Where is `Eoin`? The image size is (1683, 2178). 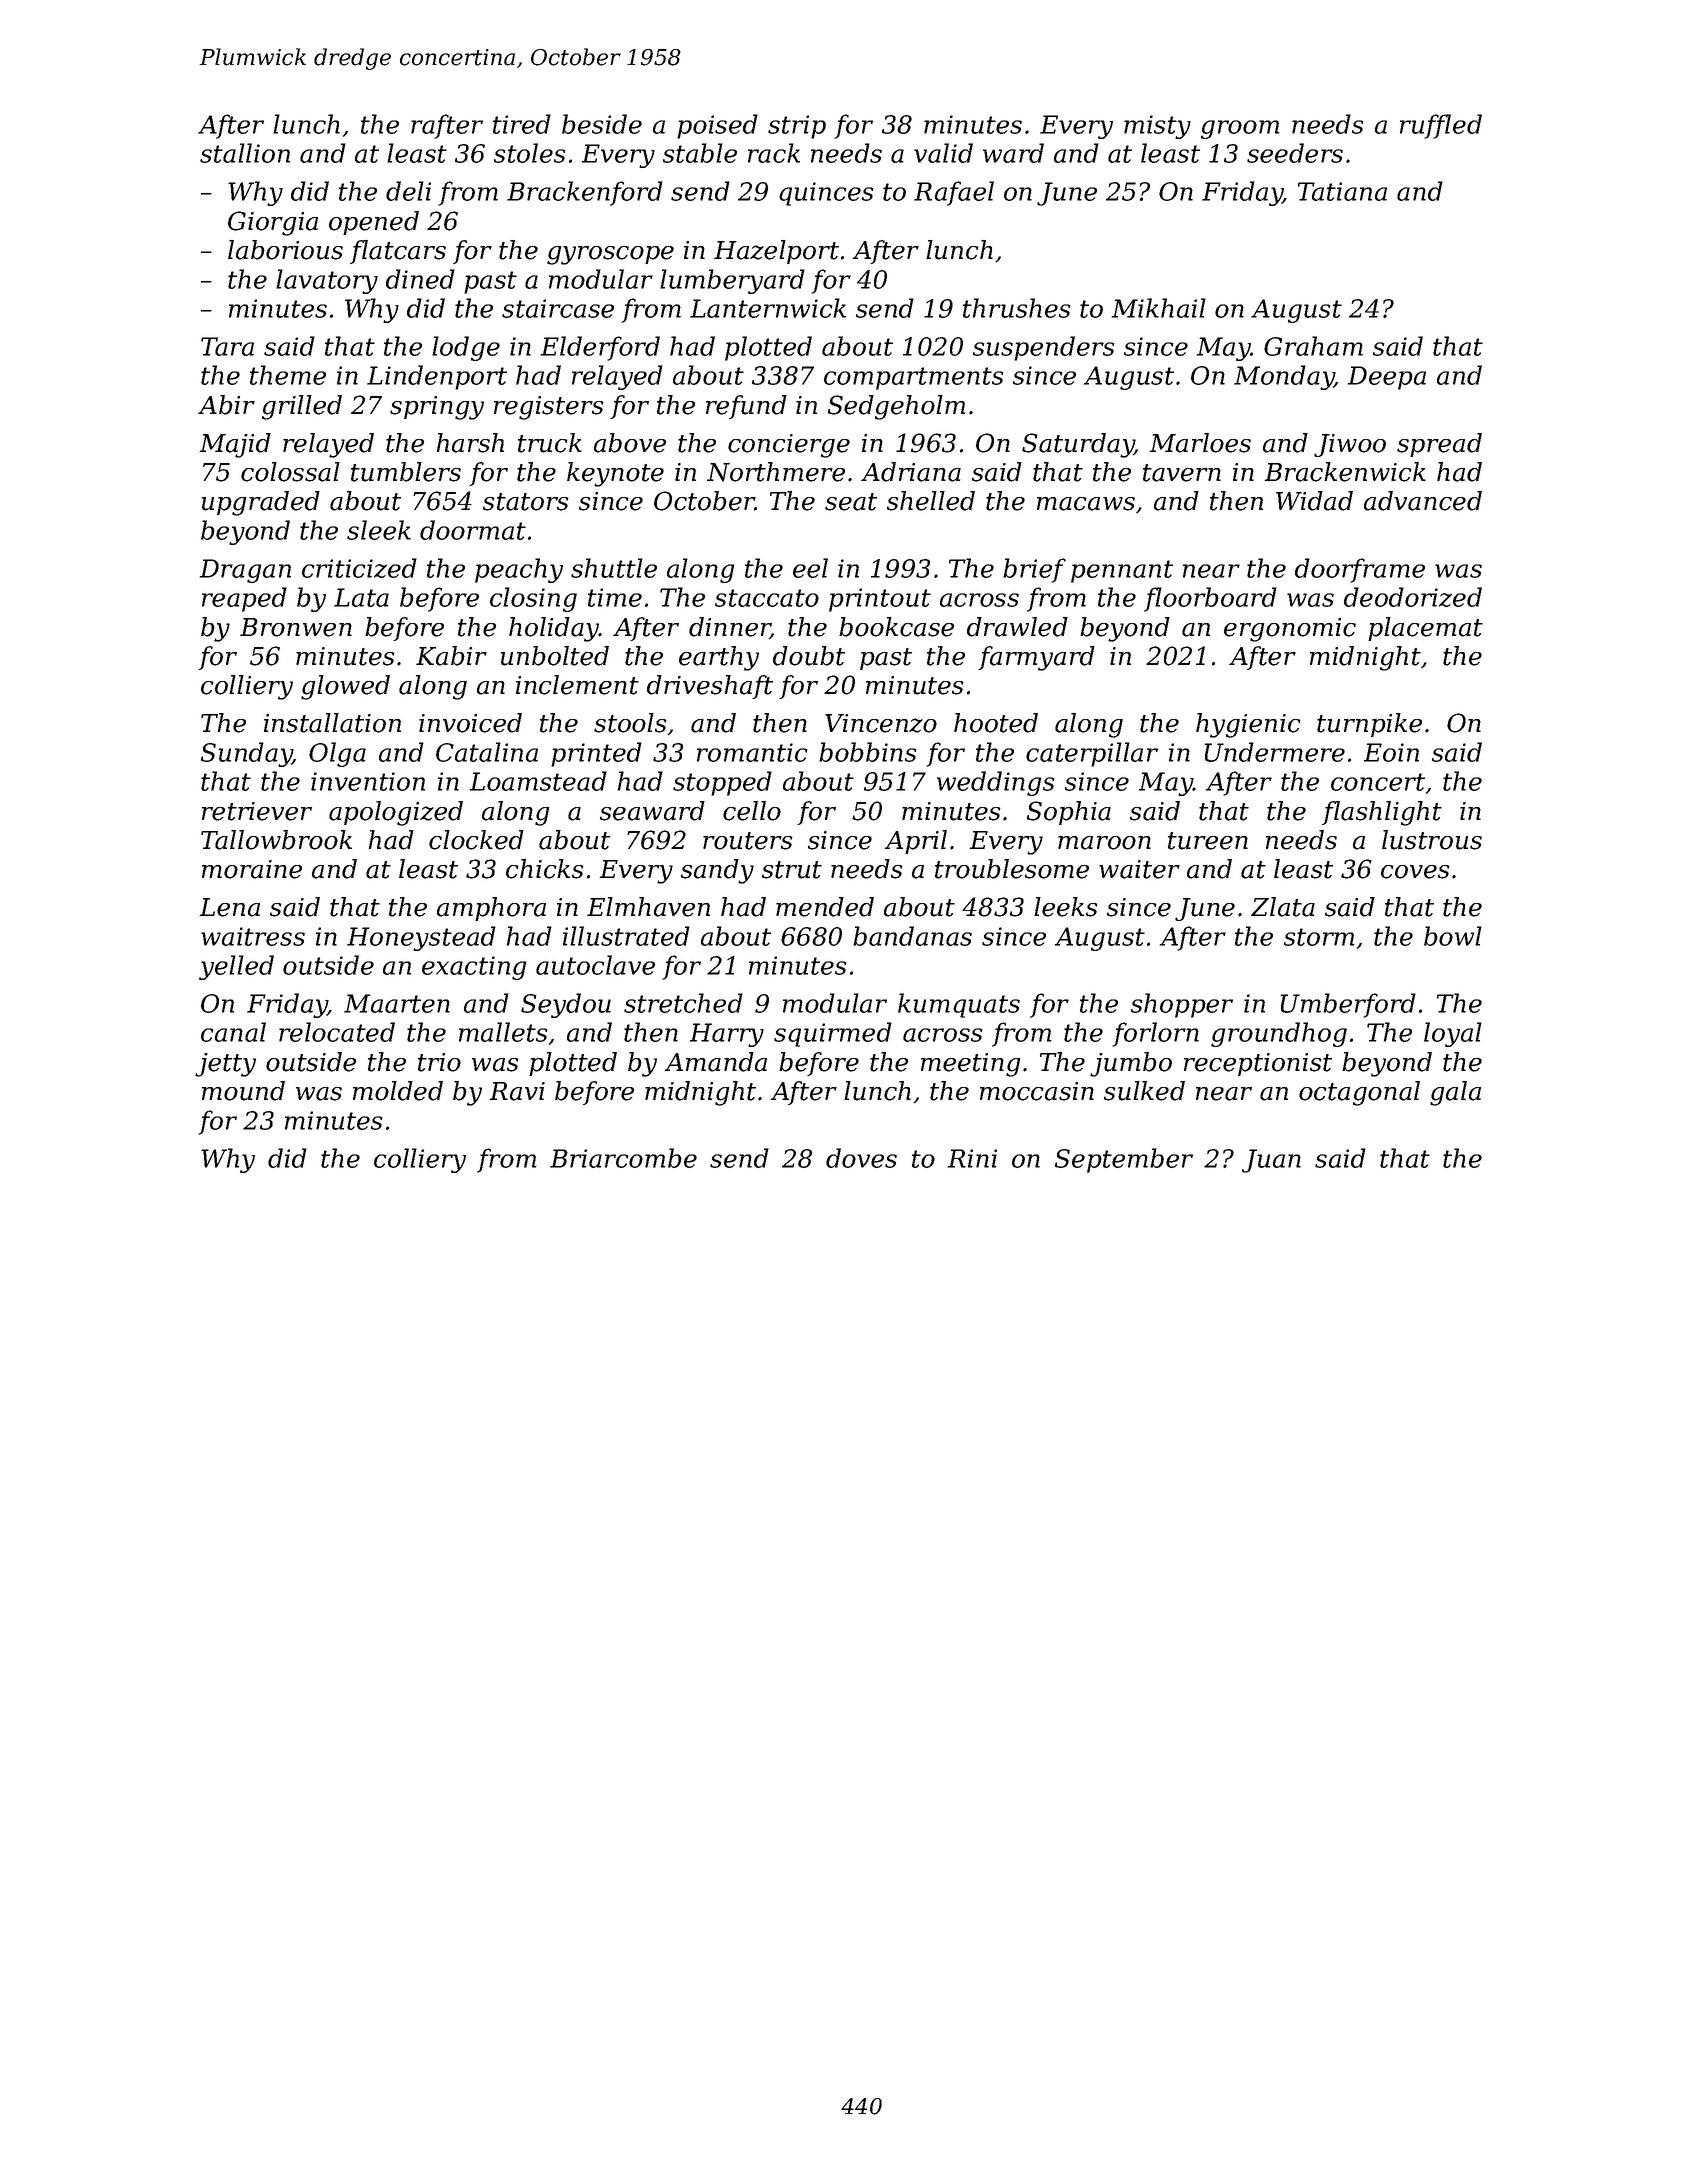 Eoin is located at coordinates (1391, 752).
